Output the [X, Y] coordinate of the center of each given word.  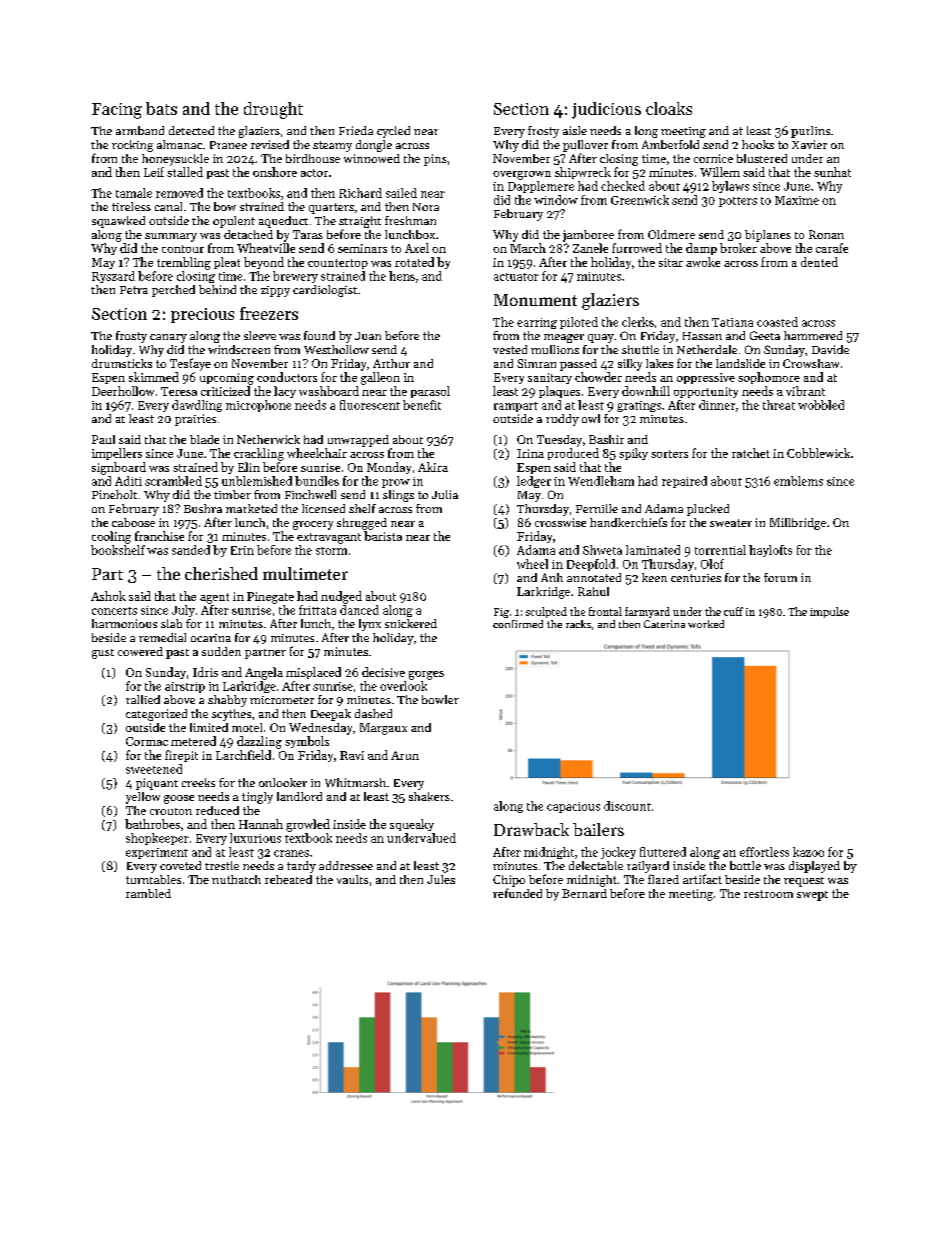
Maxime [797, 200]
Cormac [147, 741]
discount [627, 806]
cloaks [669, 108]
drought [273, 110]
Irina [530, 453]
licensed [323, 508]
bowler [440, 699]
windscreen [239, 349]
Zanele [590, 248]
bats [161, 108]
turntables [153, 879]
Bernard [584, 893]
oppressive [706, 378]
